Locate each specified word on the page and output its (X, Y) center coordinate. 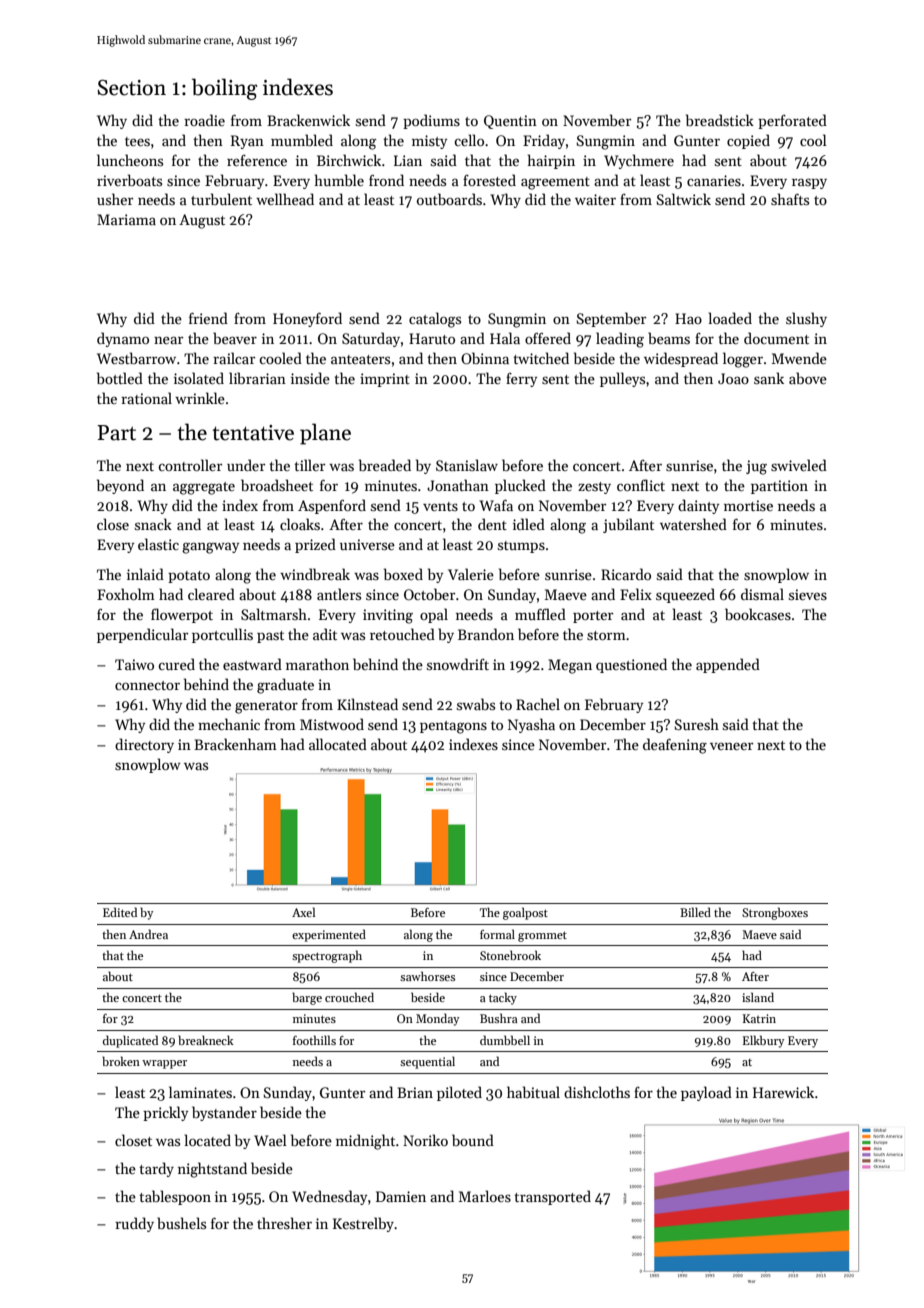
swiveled (799, 465)
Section (131, 87)
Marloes (485, 1196)
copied (748, 141)
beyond (120, 486)
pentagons (453, 727)
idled (529, 524)
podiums (431, 121)
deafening (675, 746)
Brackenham (235, 744)
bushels (181, 1223)
